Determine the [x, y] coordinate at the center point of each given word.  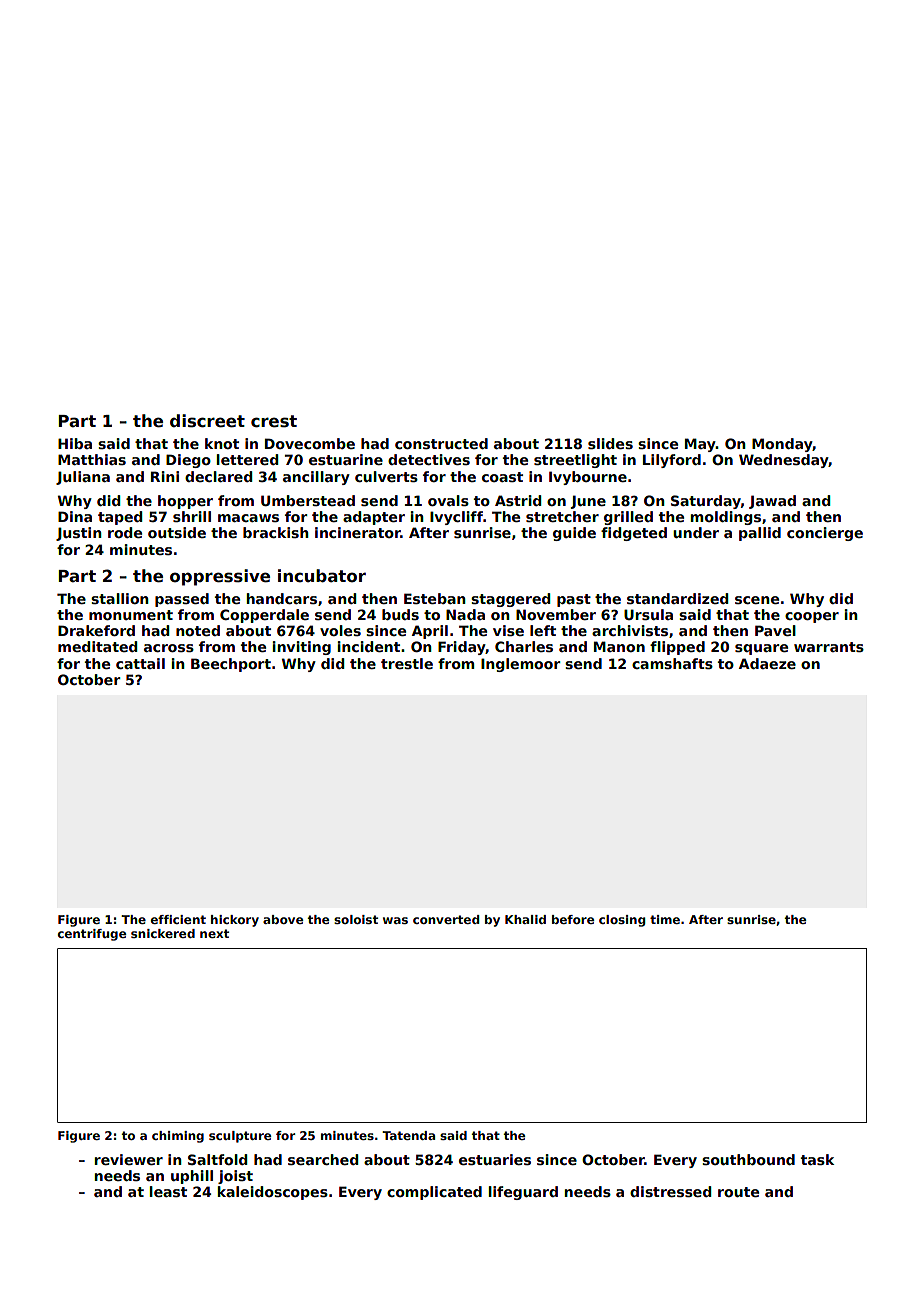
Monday [782, 445]
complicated [434, 1193]
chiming [178, 1137]
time [665, 919]
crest [274, 421]
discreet [207, 421]
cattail [140, 663]
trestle [407, 663]
